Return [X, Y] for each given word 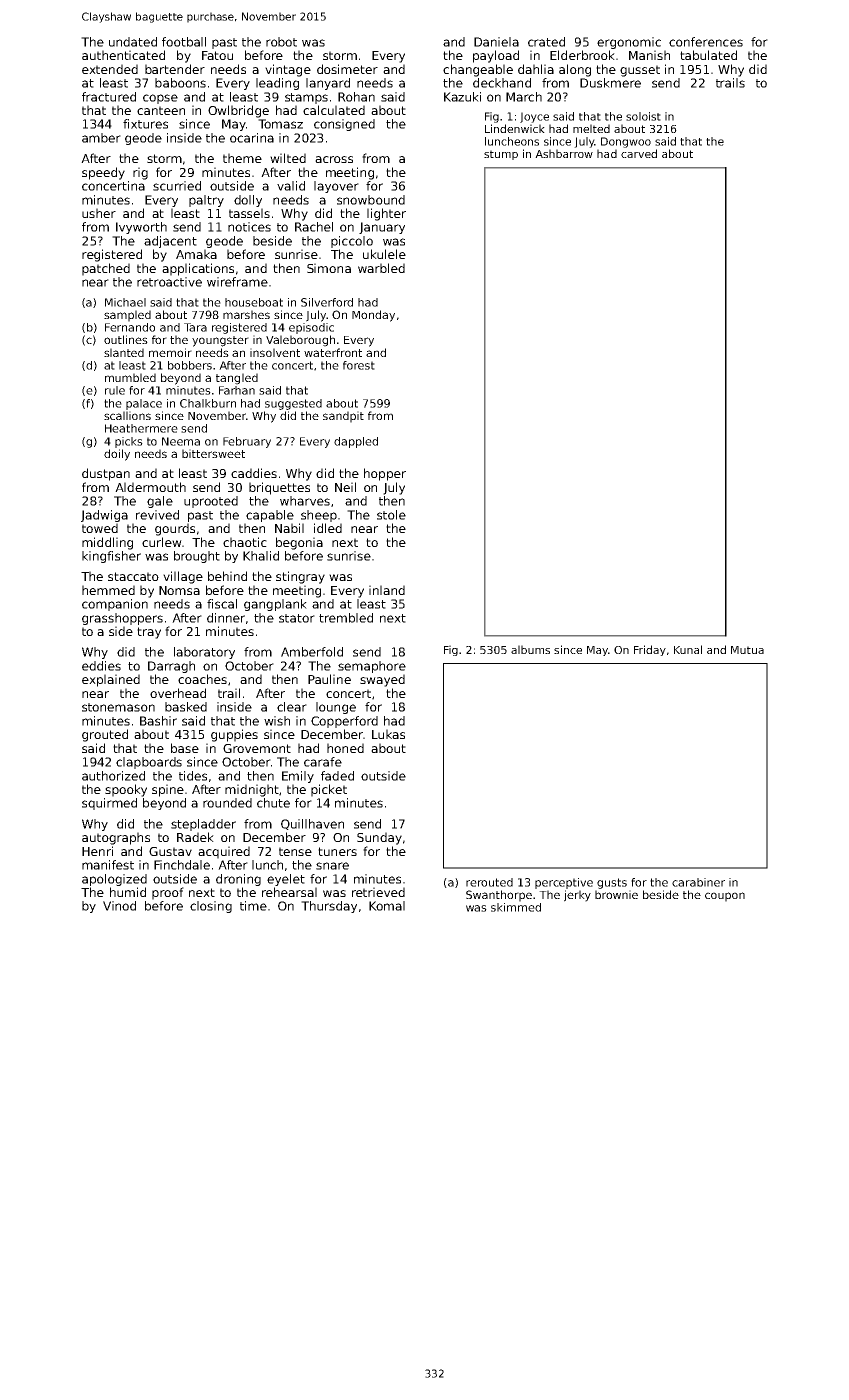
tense [295, 851]
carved [639, 153]
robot [281, 42]
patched [106, 269]
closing [211, 907]
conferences [706, 42]
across [334, 159]
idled [328, 528]
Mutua [747, 650]
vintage [288, 70]
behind [227, 576]
